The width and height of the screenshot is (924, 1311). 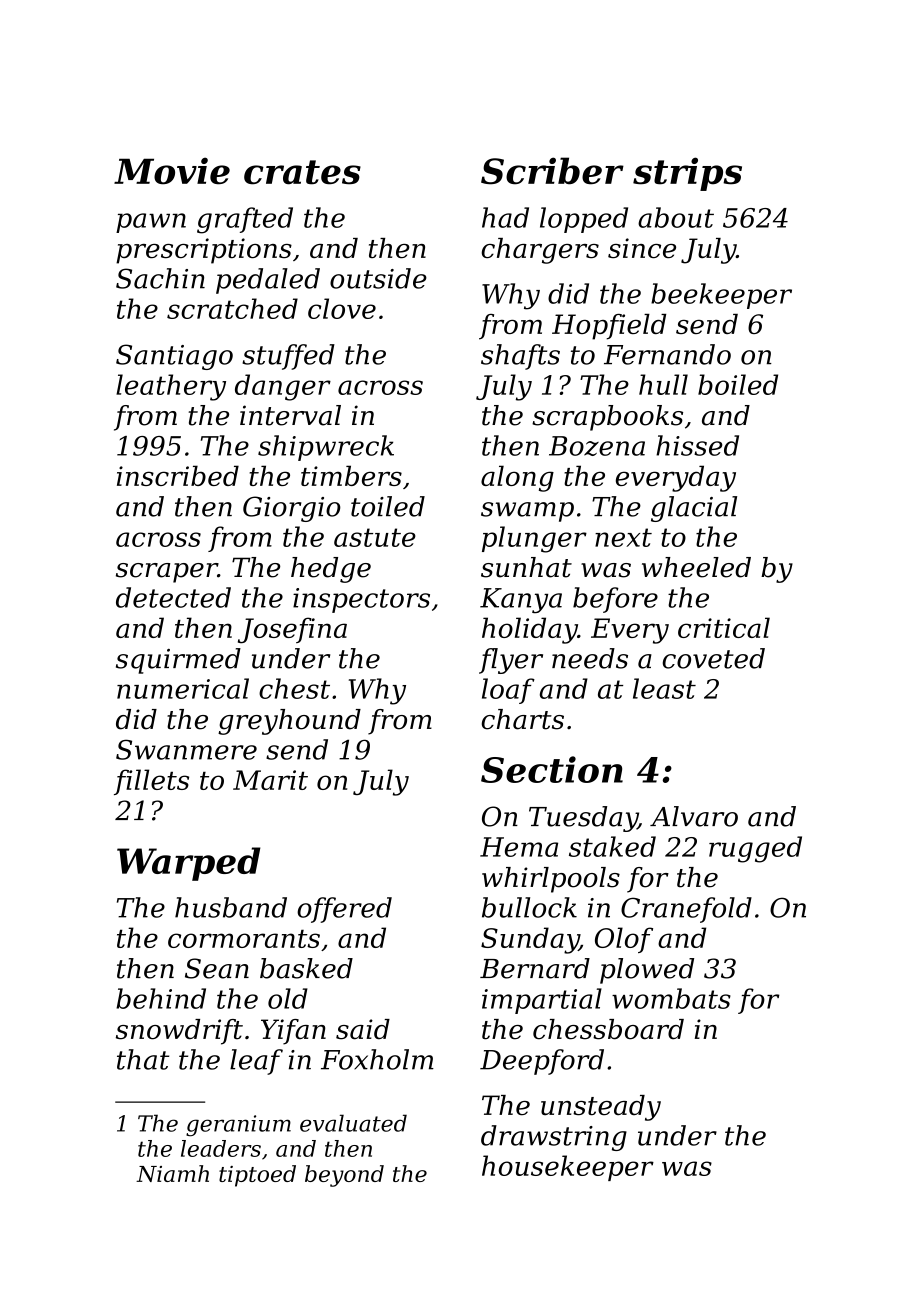 I want to click on coveted, so click(x=713, y=658).
